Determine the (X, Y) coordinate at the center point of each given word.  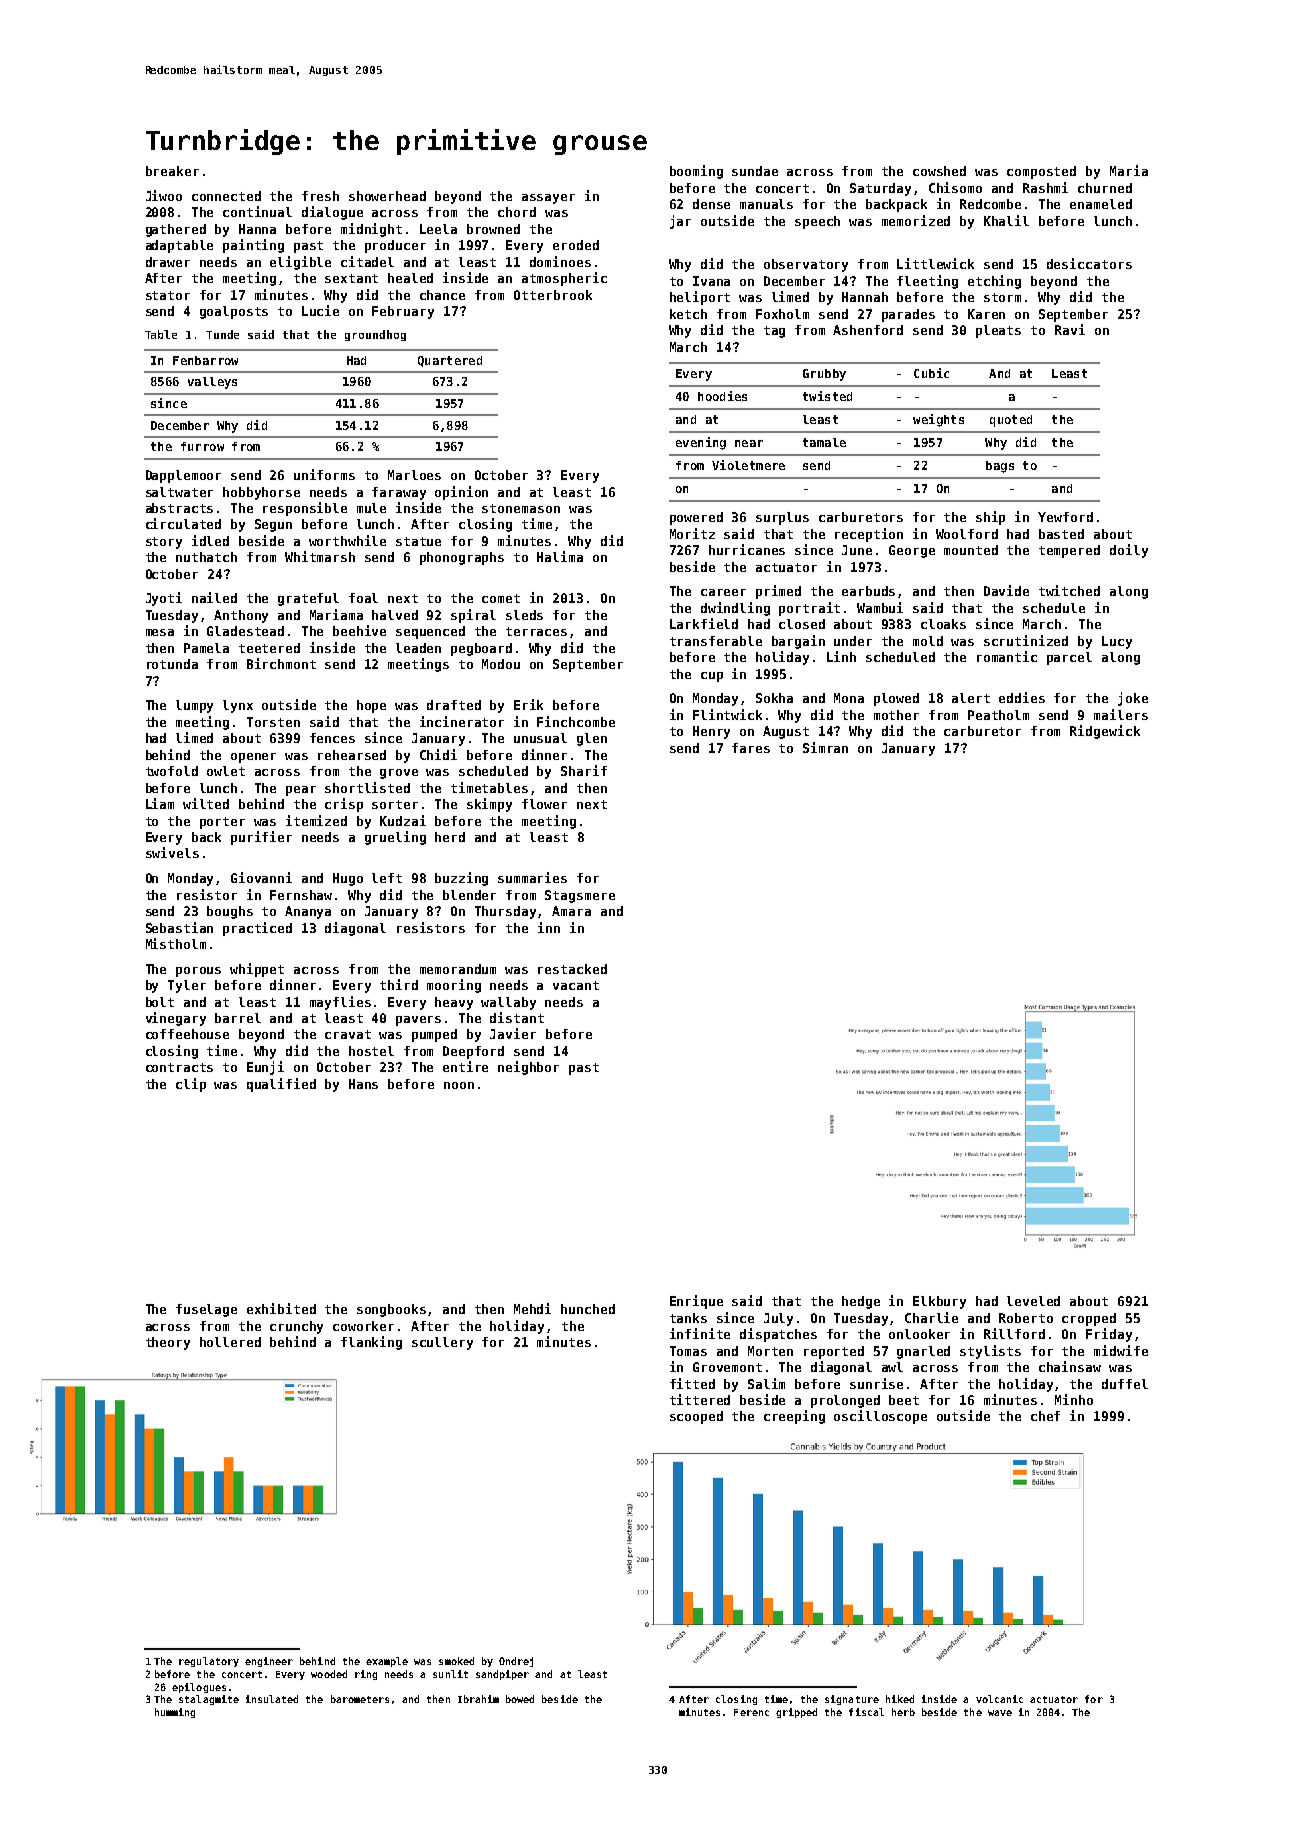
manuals (766, 204)
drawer (168, 262)
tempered (1069, 551)
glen (592, 739)
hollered (230, 1342)
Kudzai (403, 820)
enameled (1101, 204)
